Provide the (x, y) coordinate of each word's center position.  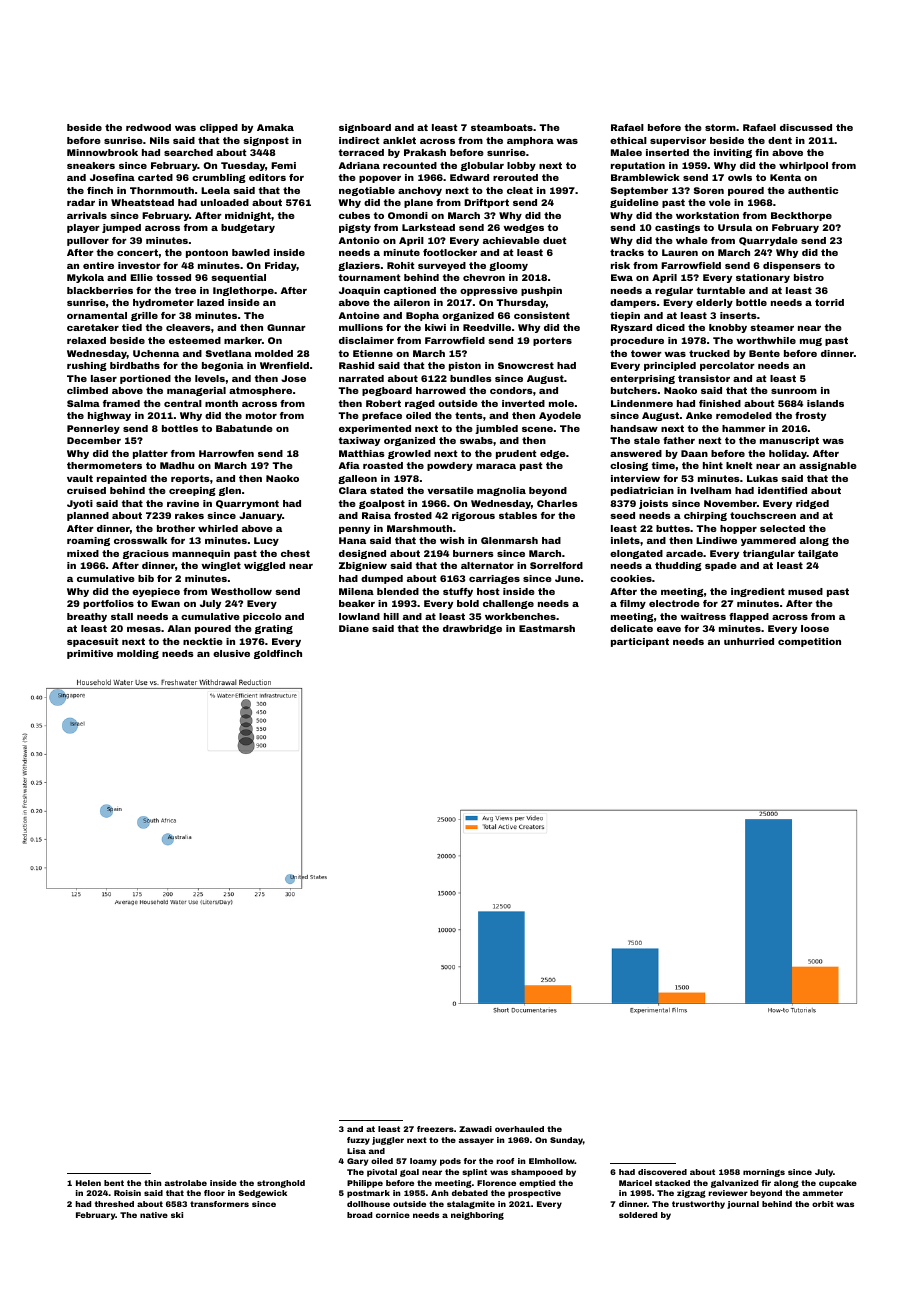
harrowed (441, 390)
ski (177, 1215)
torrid (829, 302)
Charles (557, 503)
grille (144, 316)
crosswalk (140, 540)
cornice (393, 1215)
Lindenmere (642, 403)
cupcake (838, 1184)
